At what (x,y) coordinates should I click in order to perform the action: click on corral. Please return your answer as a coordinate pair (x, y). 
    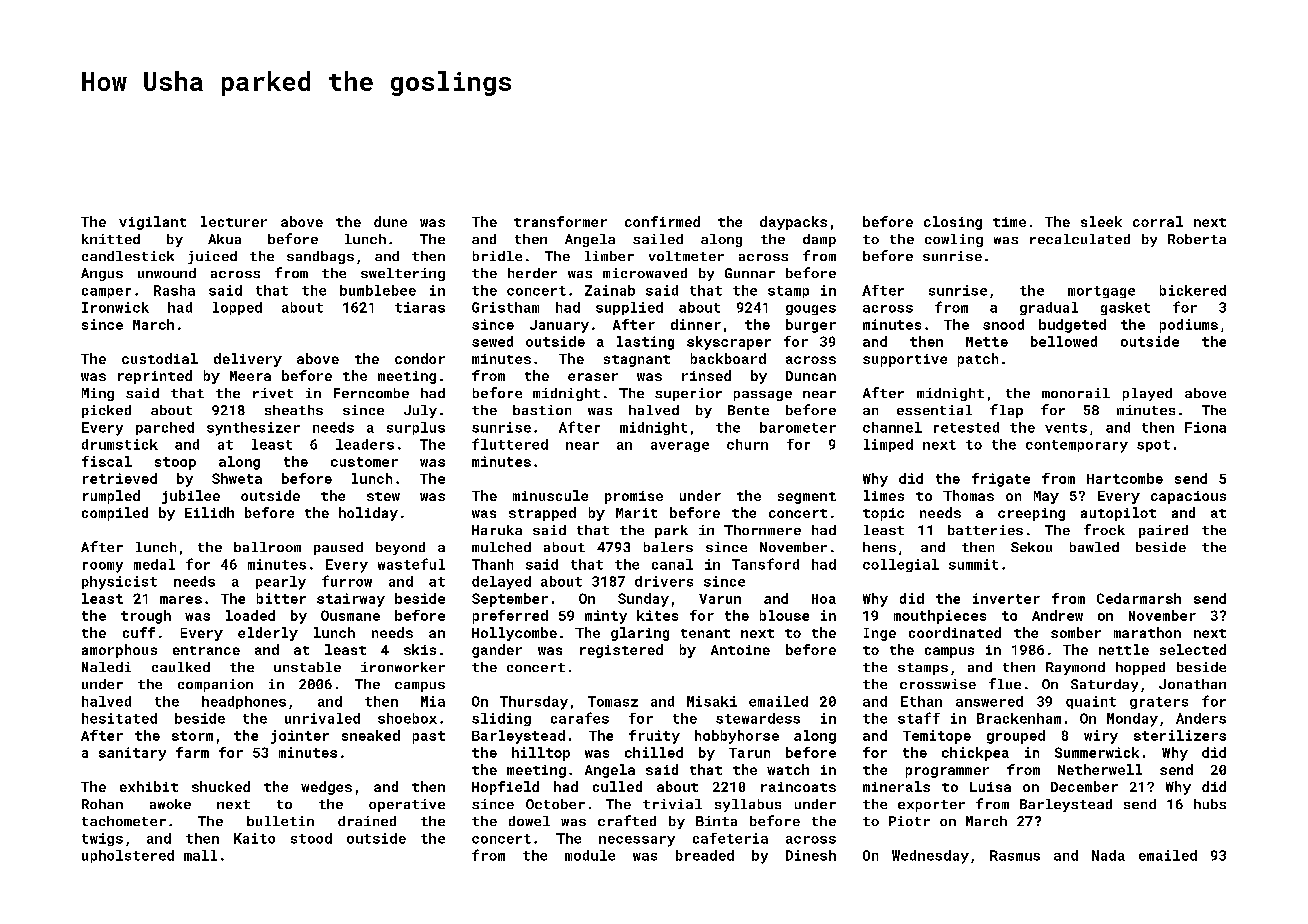
    Looking at the image, I should click on (1158, 221).
